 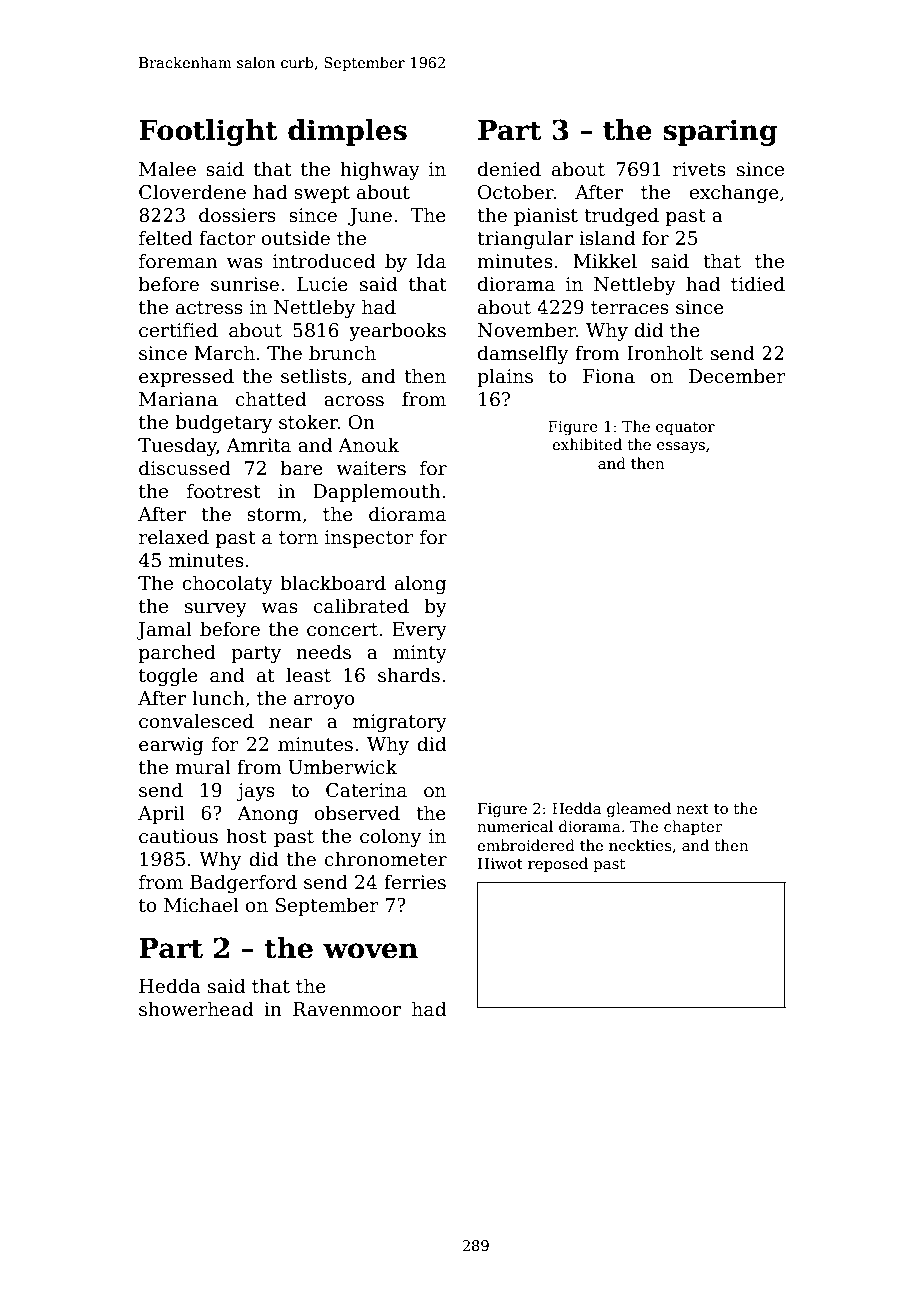 What do you see at coordinates (685, 428) in the document?
I see `equator` at bounding box center [685, 428].
